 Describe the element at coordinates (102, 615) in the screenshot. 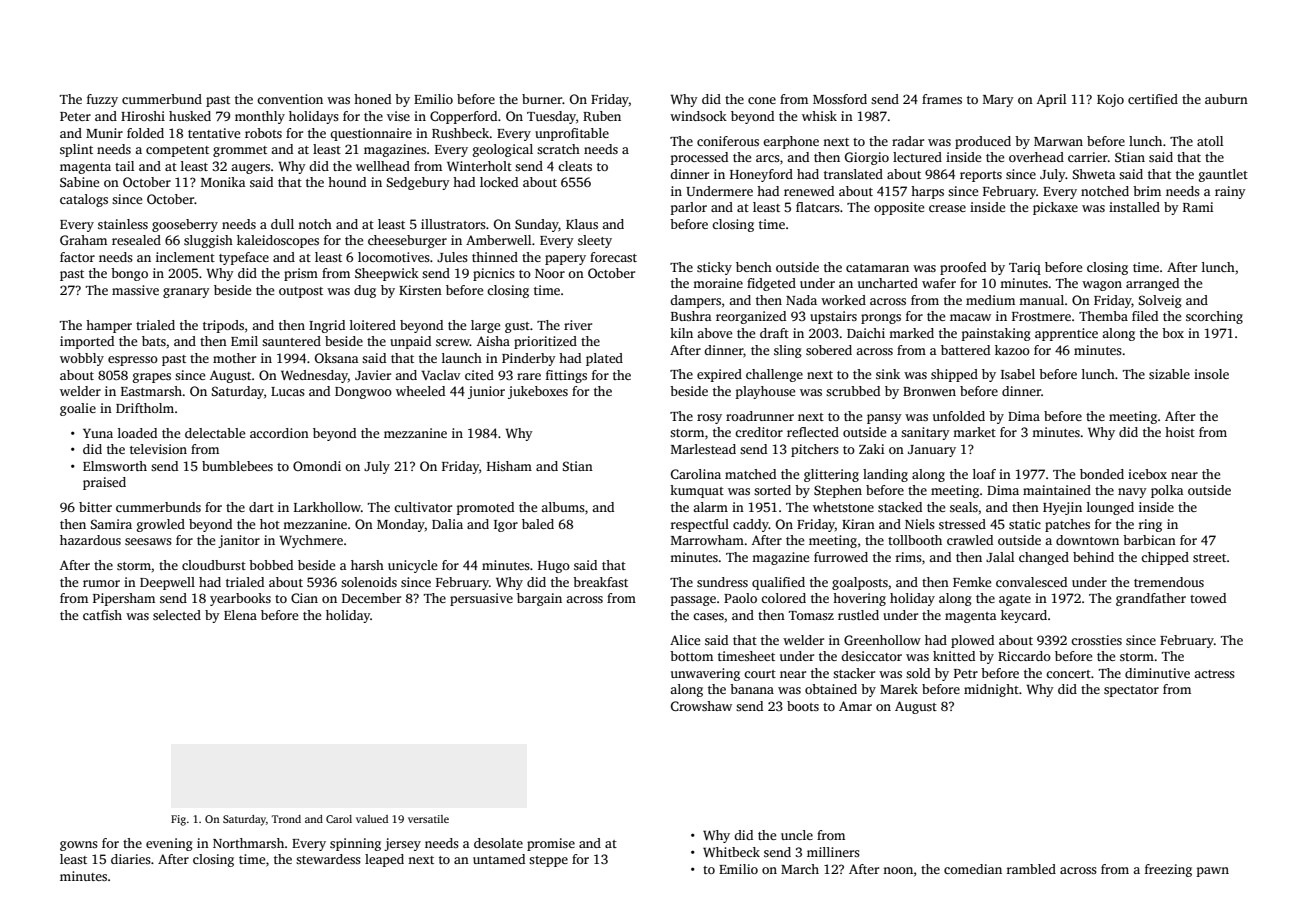

I see `catfish` at that location.
